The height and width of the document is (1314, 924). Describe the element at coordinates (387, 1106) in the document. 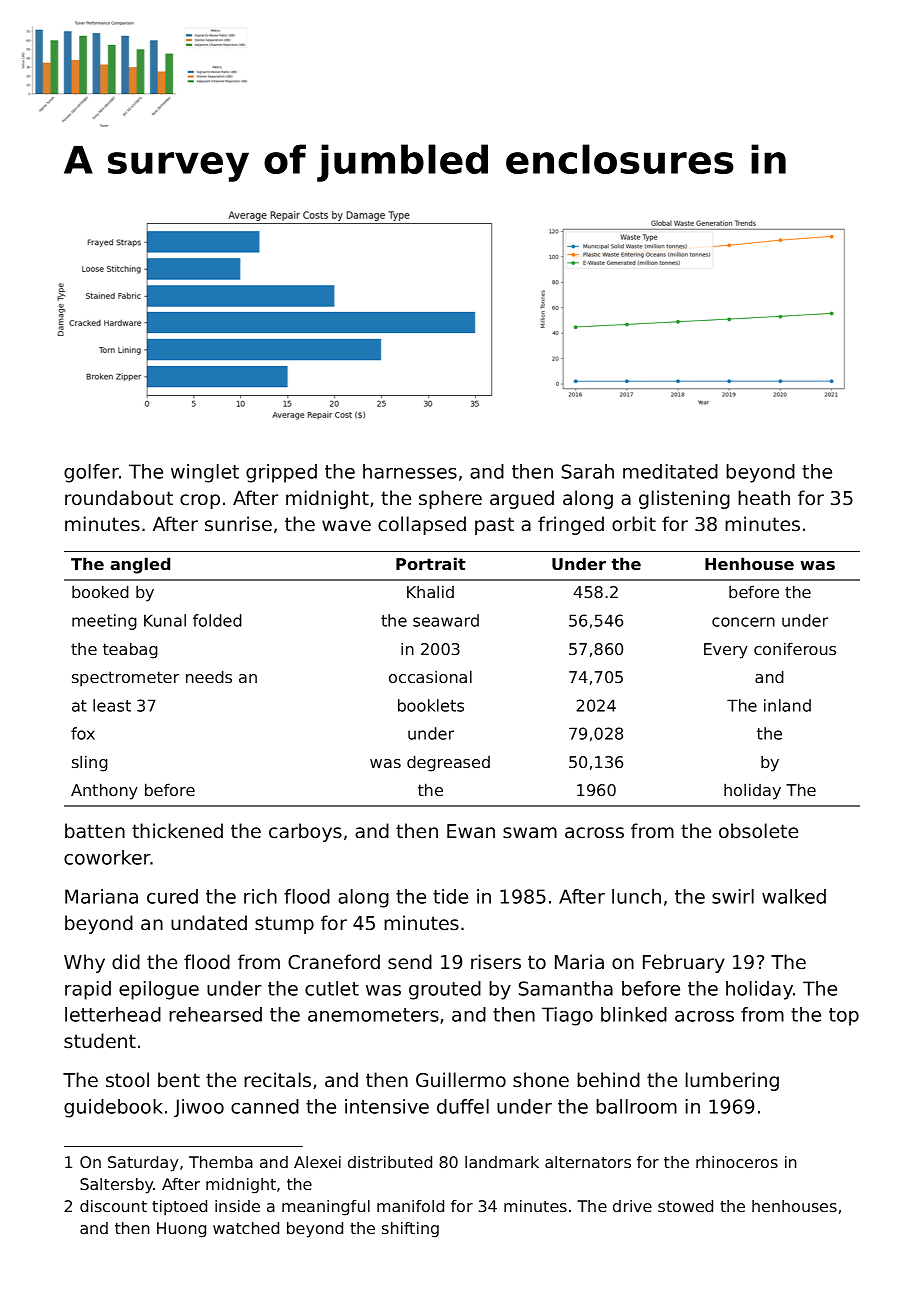

I see `intensive` at that location.
